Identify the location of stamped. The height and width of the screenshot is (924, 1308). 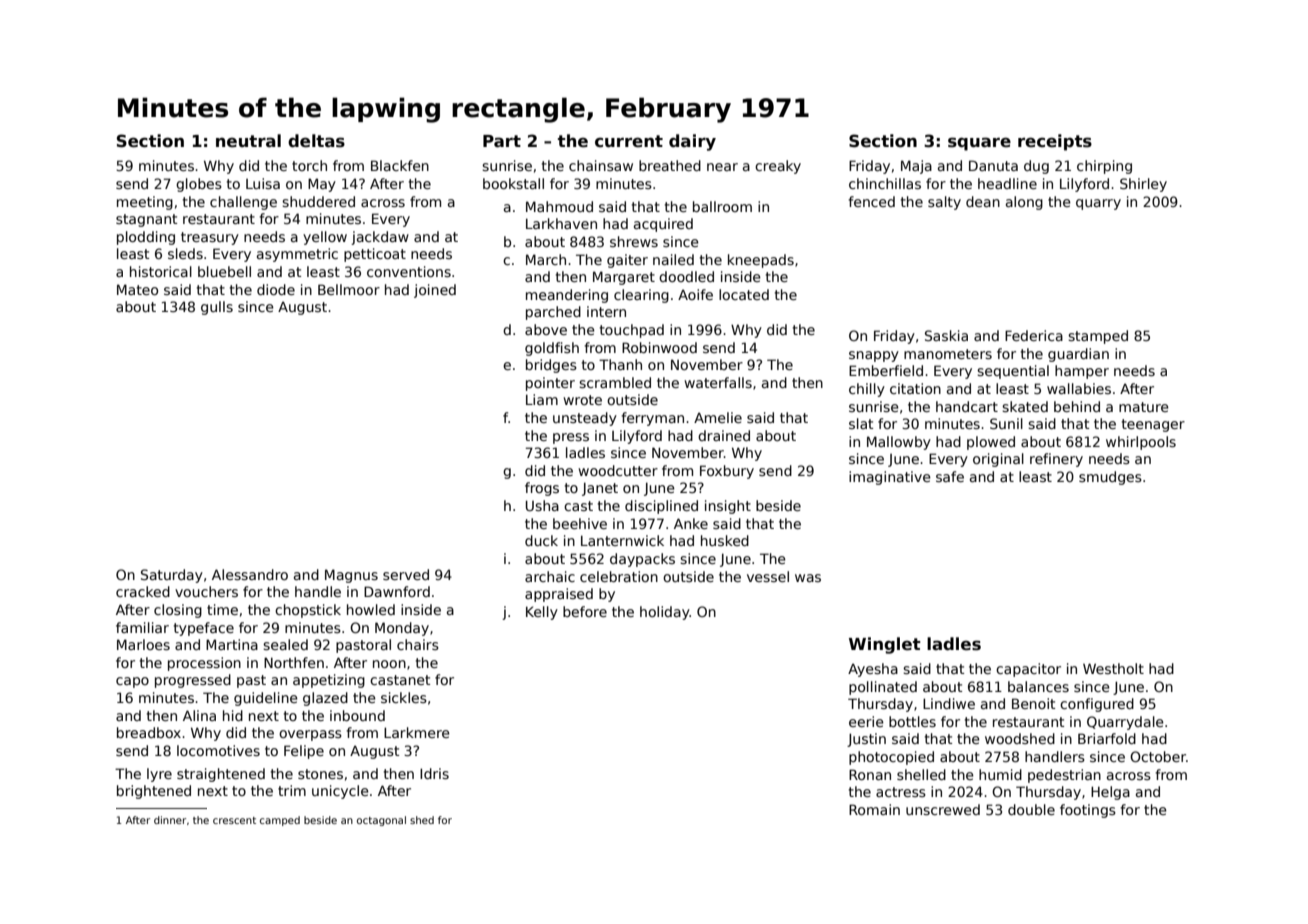
(1098, 337).
